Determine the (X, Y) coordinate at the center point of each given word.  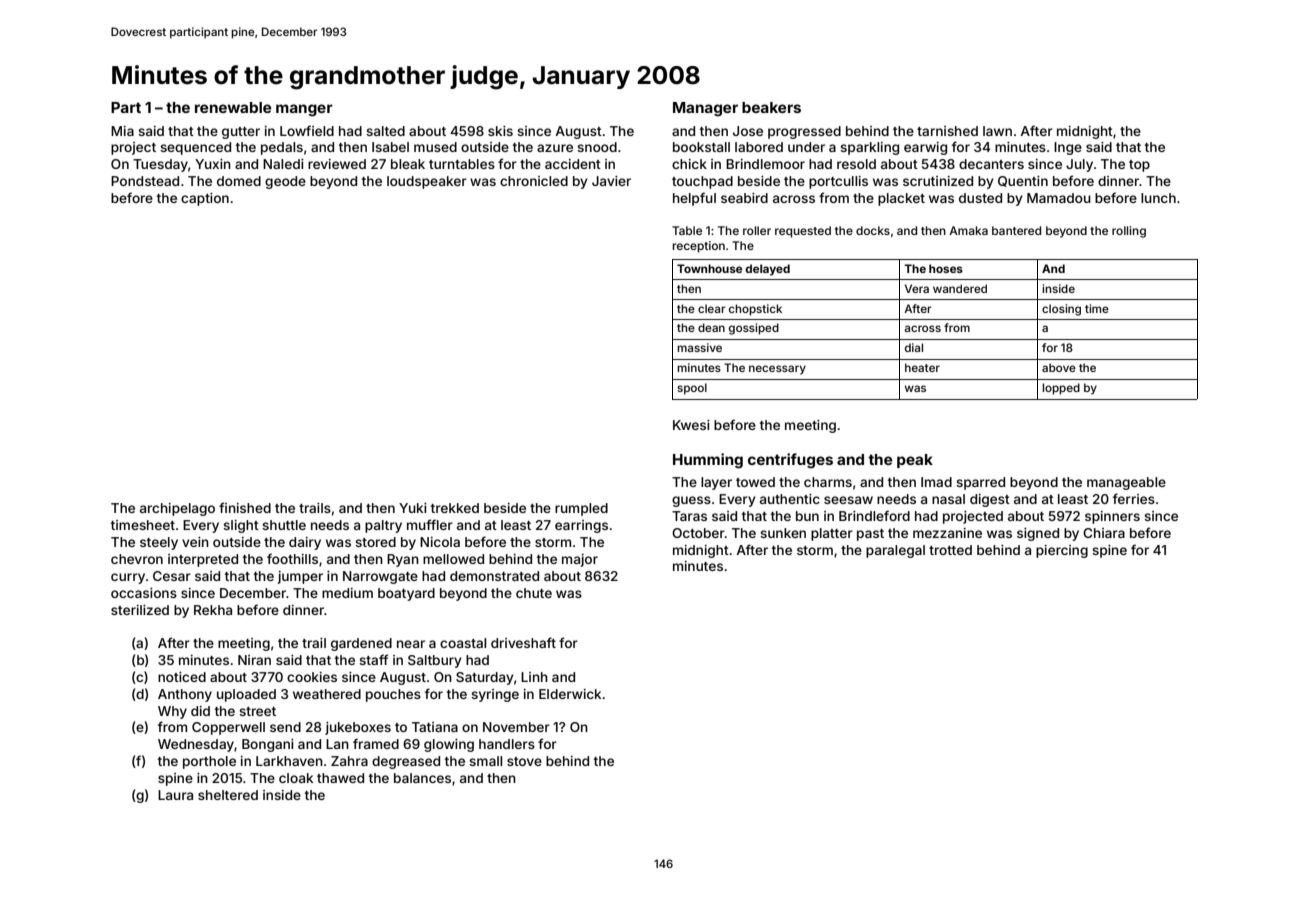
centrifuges (790, 461)
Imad (936, 482)
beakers (771, 107)
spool (692, 389)
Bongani (268, 745)
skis (500, 131)
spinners (1112, 517)
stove (524, 761)
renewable (233, 107)
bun (807, 516)
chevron (137, 559)
